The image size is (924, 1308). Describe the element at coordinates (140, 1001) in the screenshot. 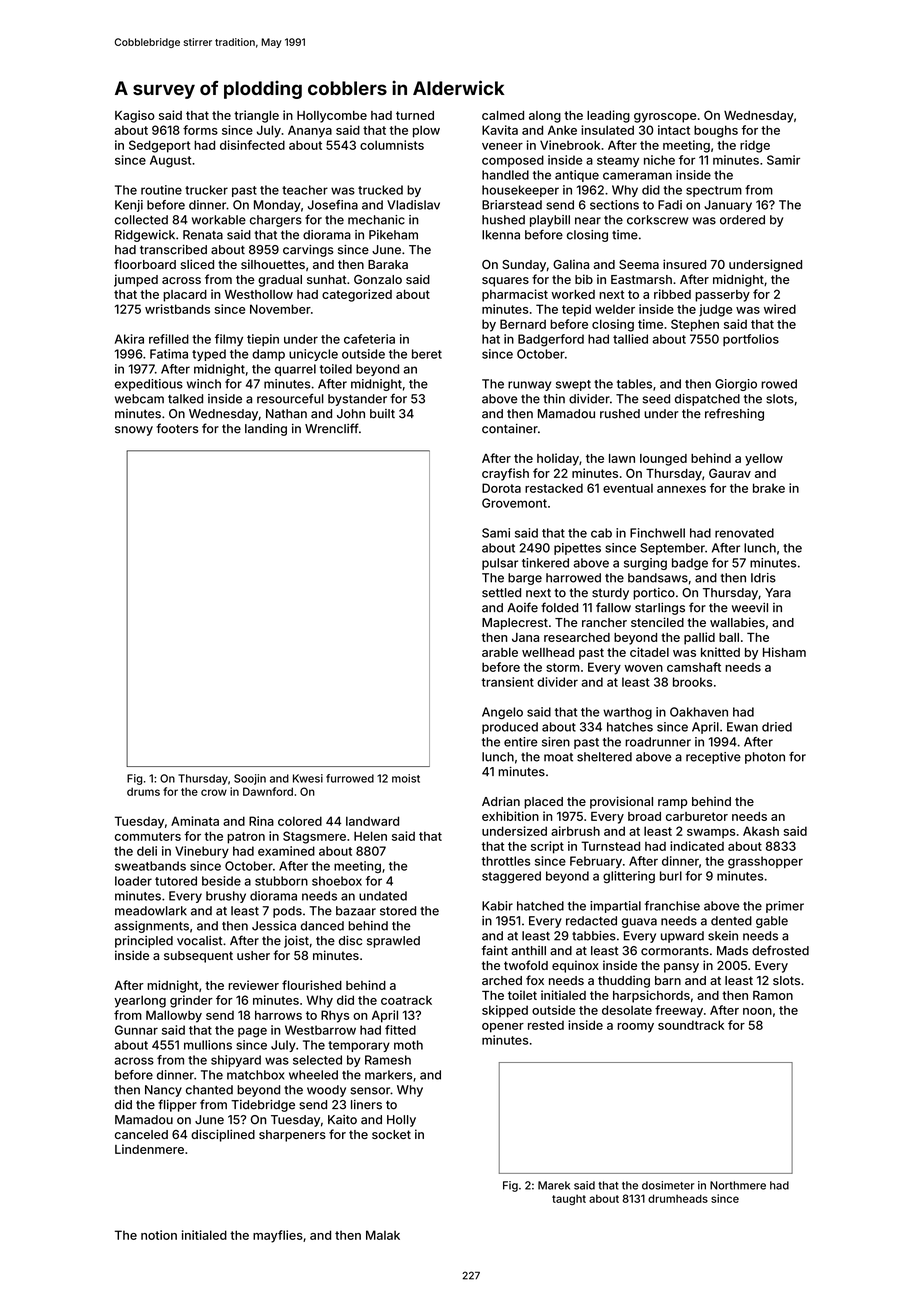

I see `yearlong` at that location.
